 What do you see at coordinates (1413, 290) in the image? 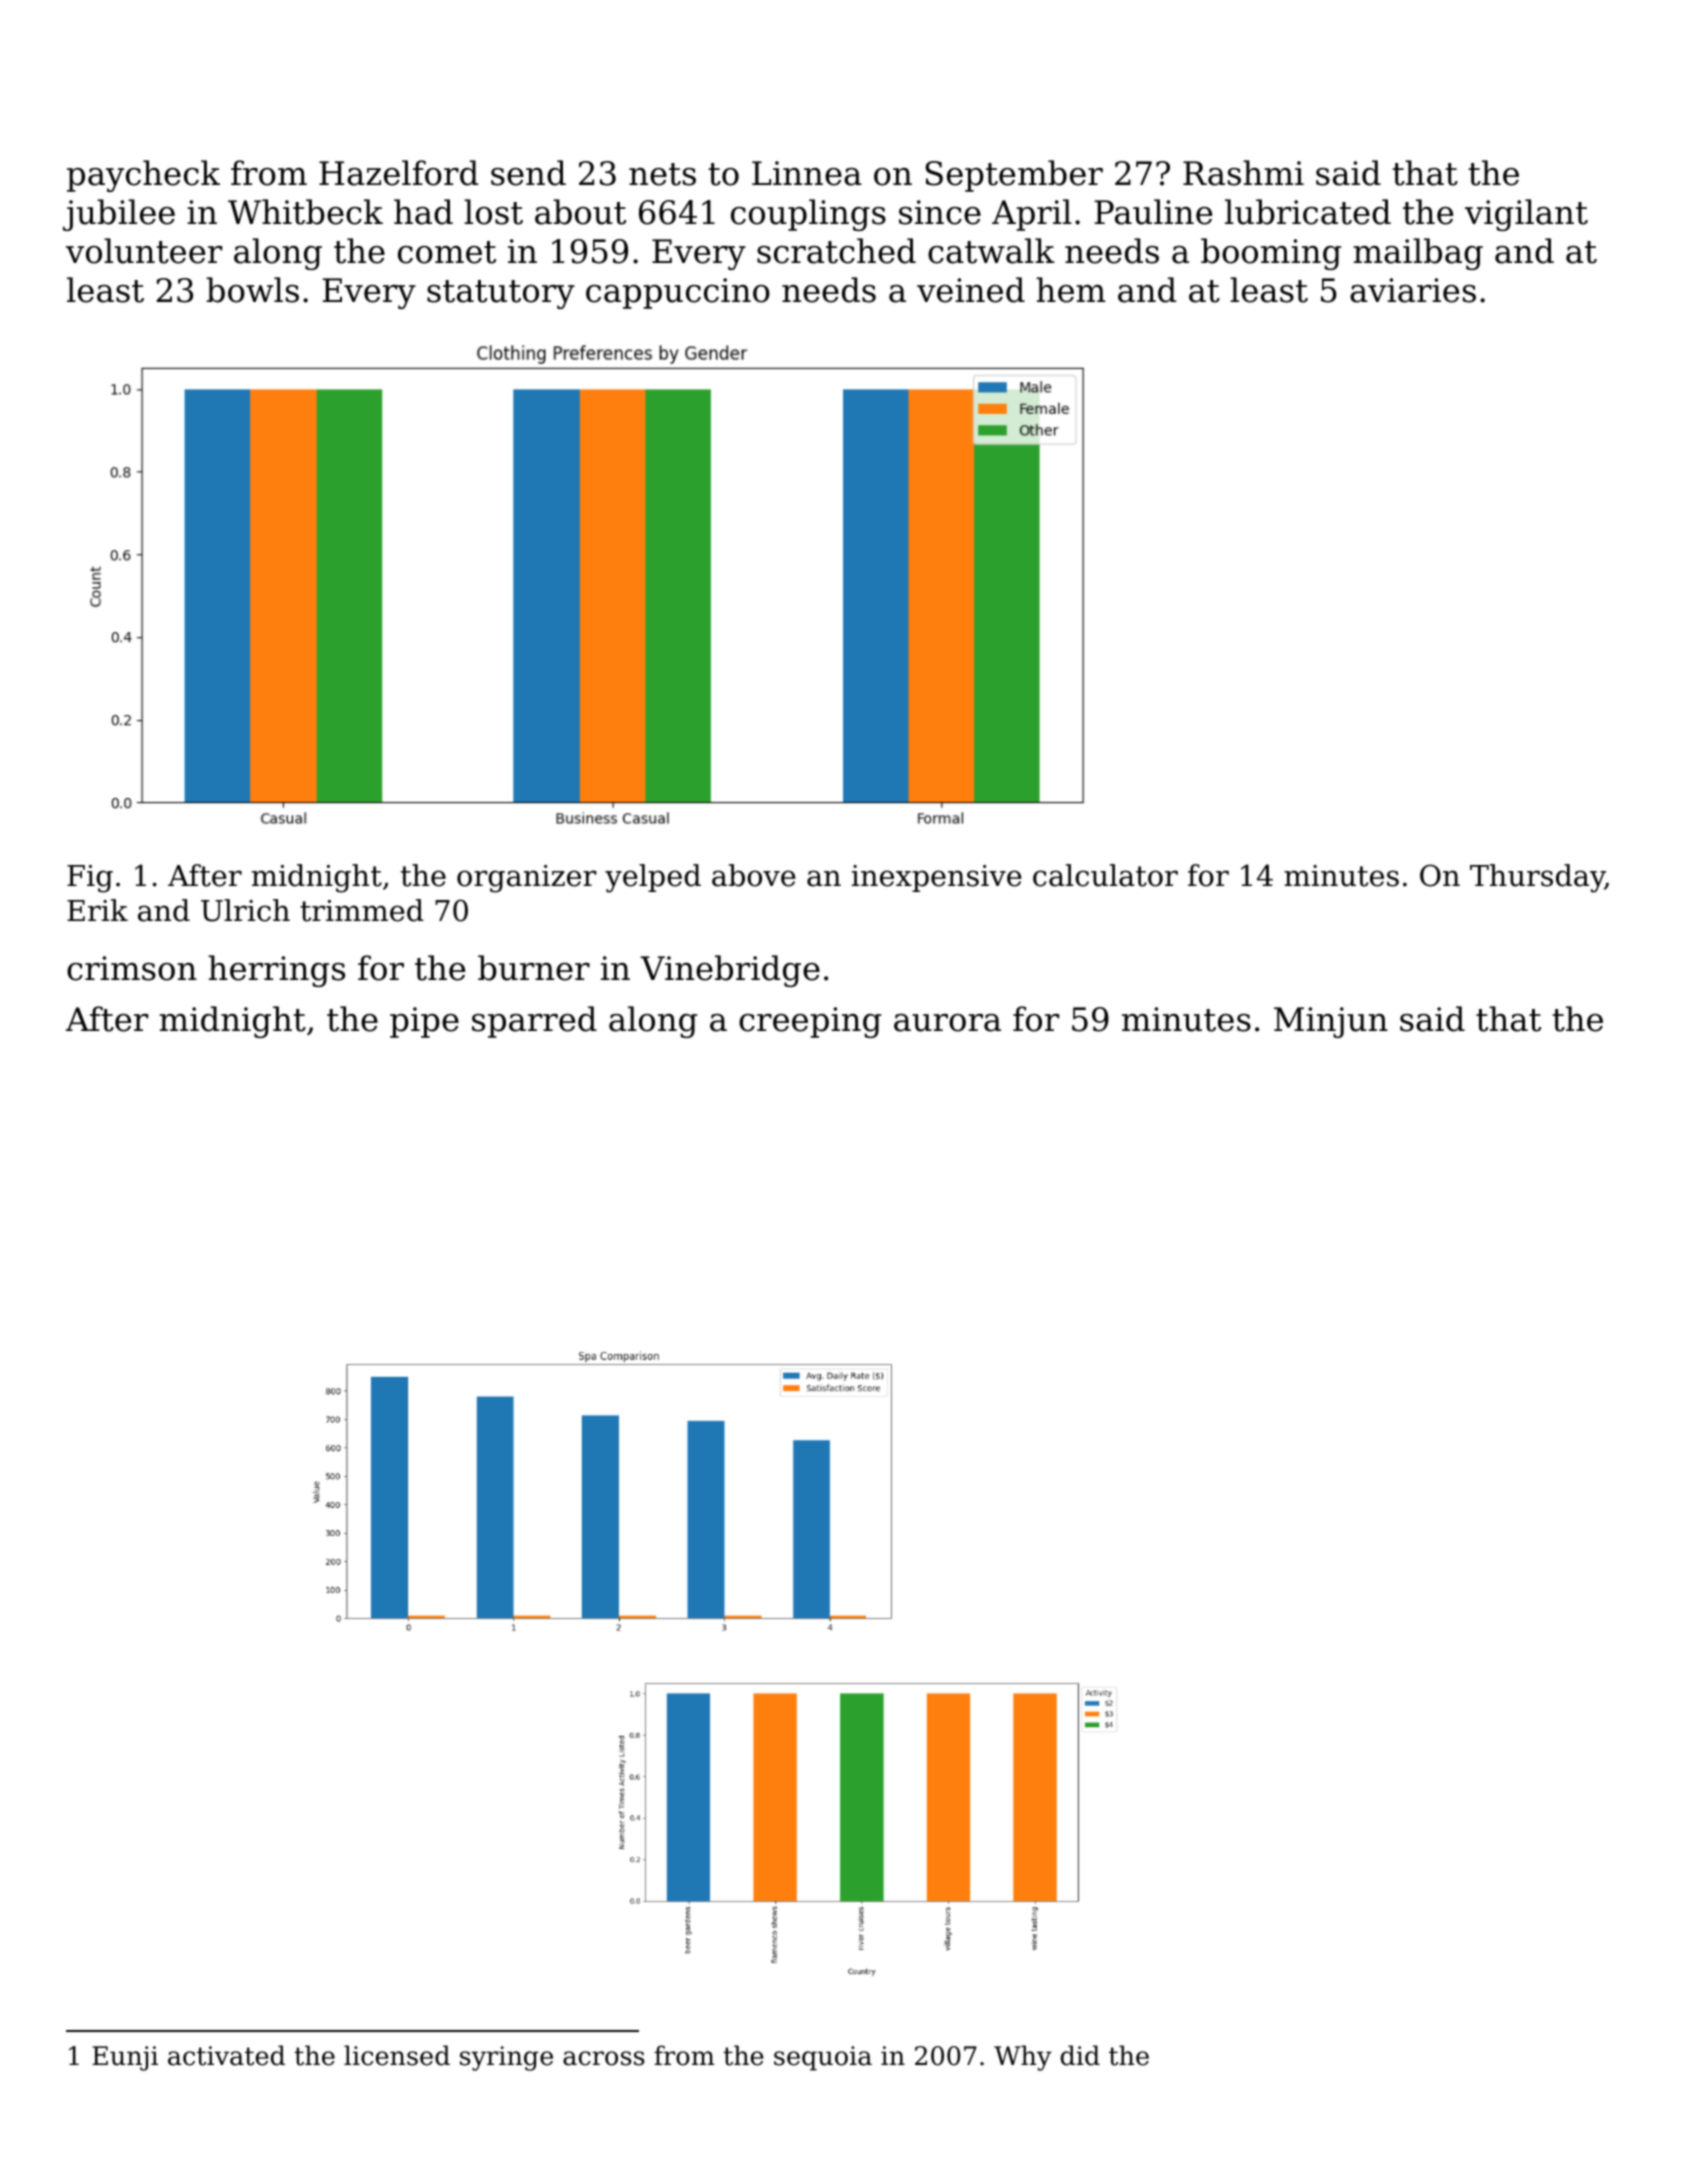
I see `aviaries` at bounding box center [1413, 290].
